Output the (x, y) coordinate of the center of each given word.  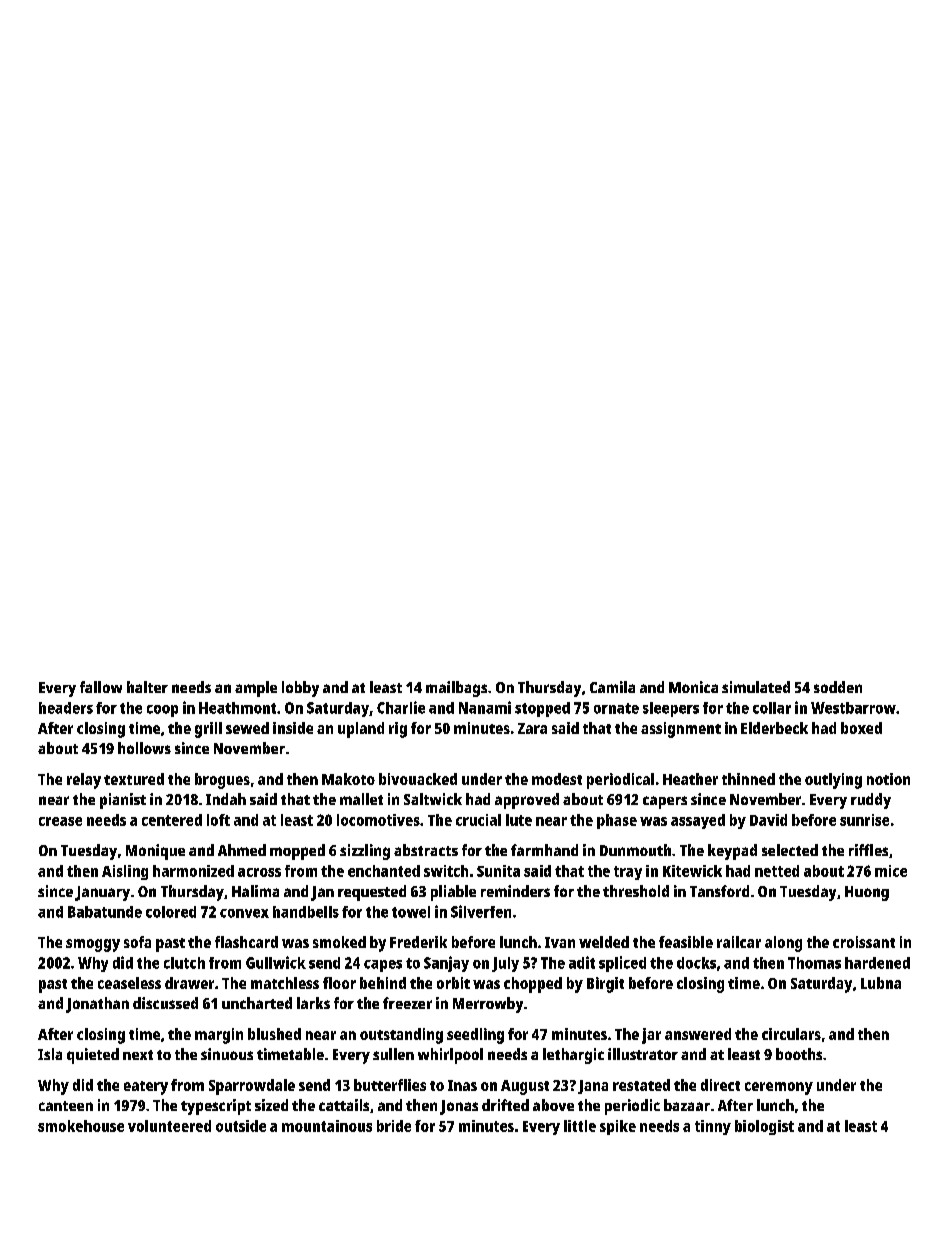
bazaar (687, 1105)
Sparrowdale (252, 1087)
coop (162, 711)
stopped (542, 709)
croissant (864, 942)
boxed (861, 728)
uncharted (257, 1003)
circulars (791, 1034)
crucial (478, 820)
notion (888, 779)
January (102, 893)
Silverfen (481, 911)
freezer (407, 1003)
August (525, 1087)
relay (84, 781)
